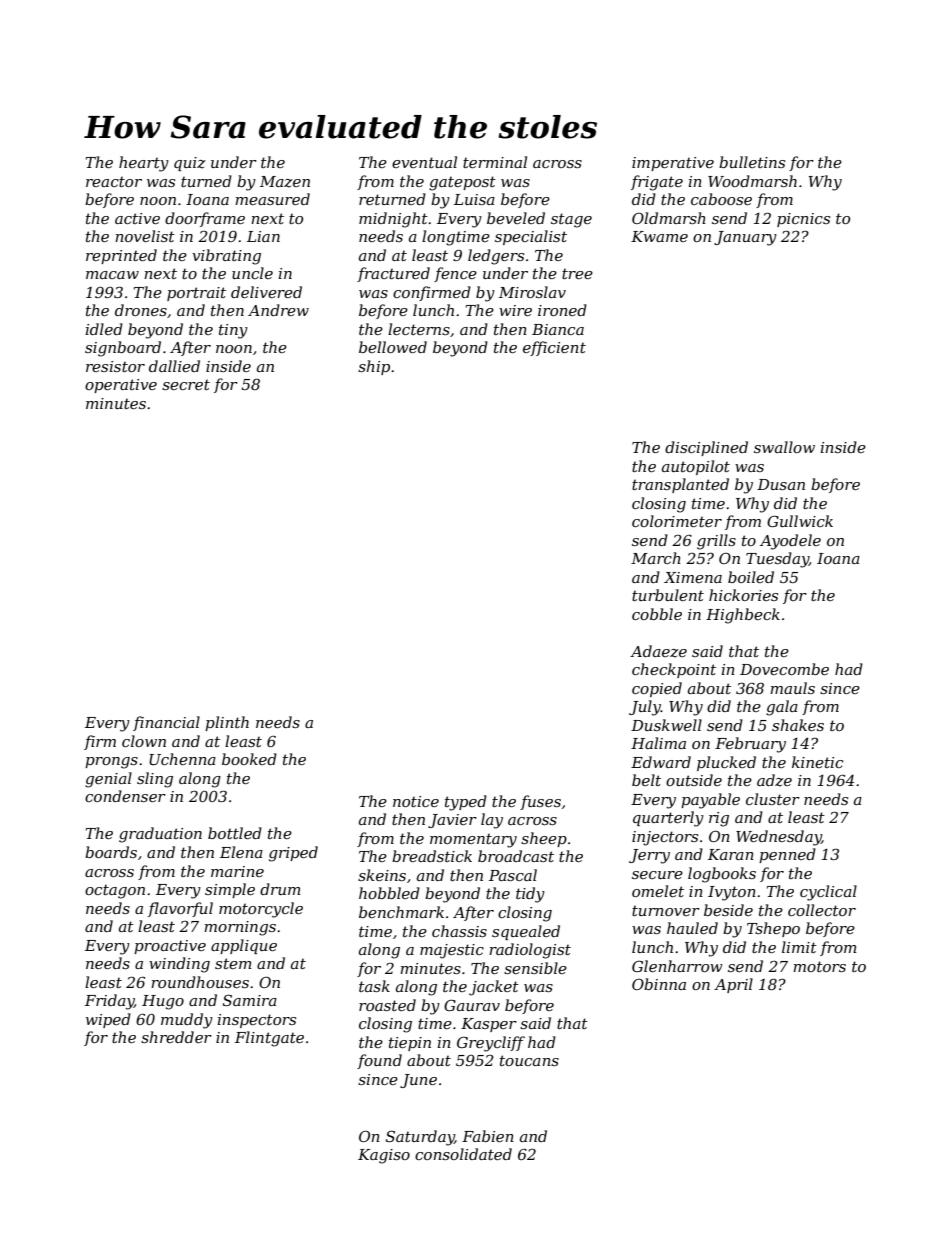  I want to click on Tuesday, so click(777, 560).
